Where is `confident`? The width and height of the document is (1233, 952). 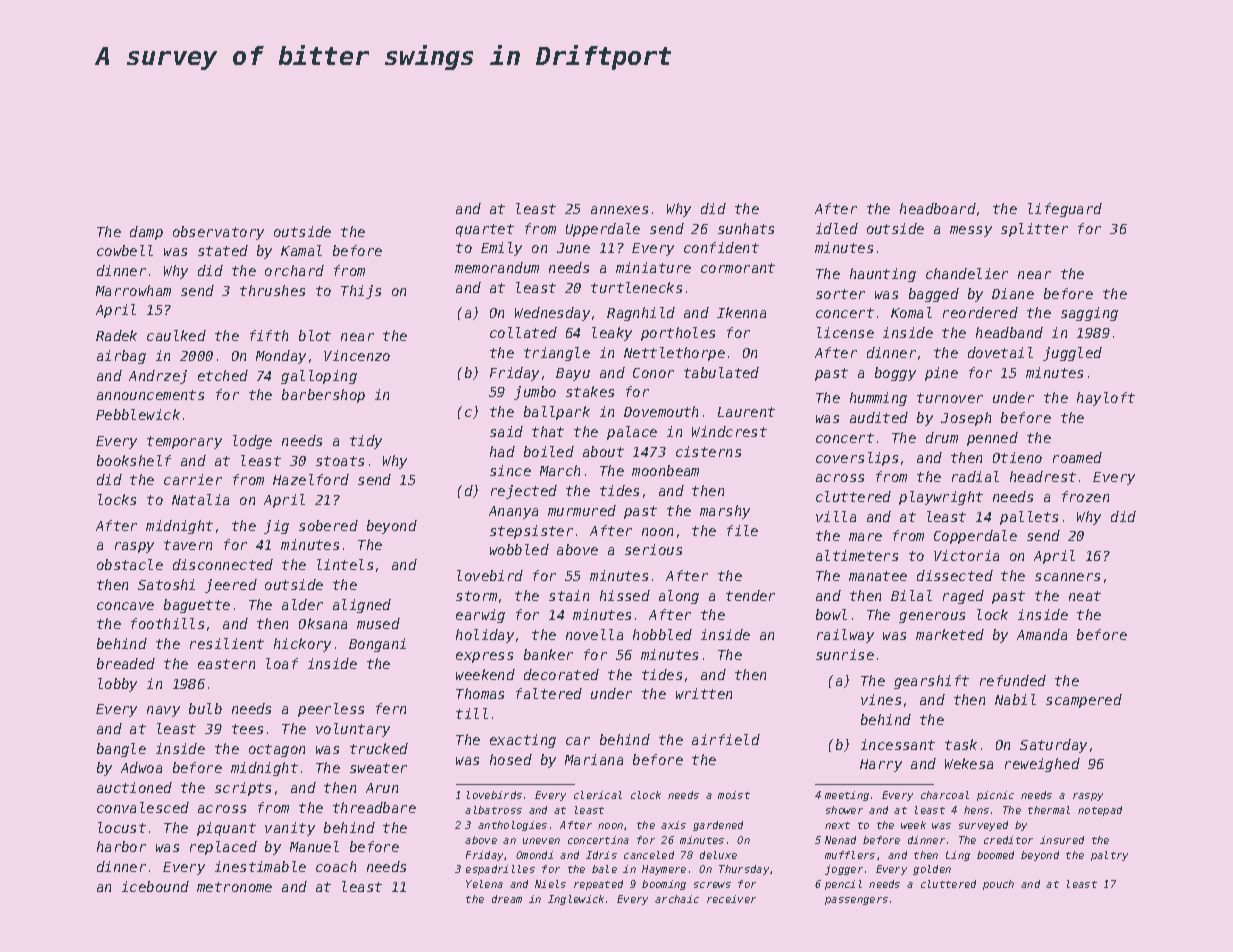 confident is located at coordinates (721, 247).
